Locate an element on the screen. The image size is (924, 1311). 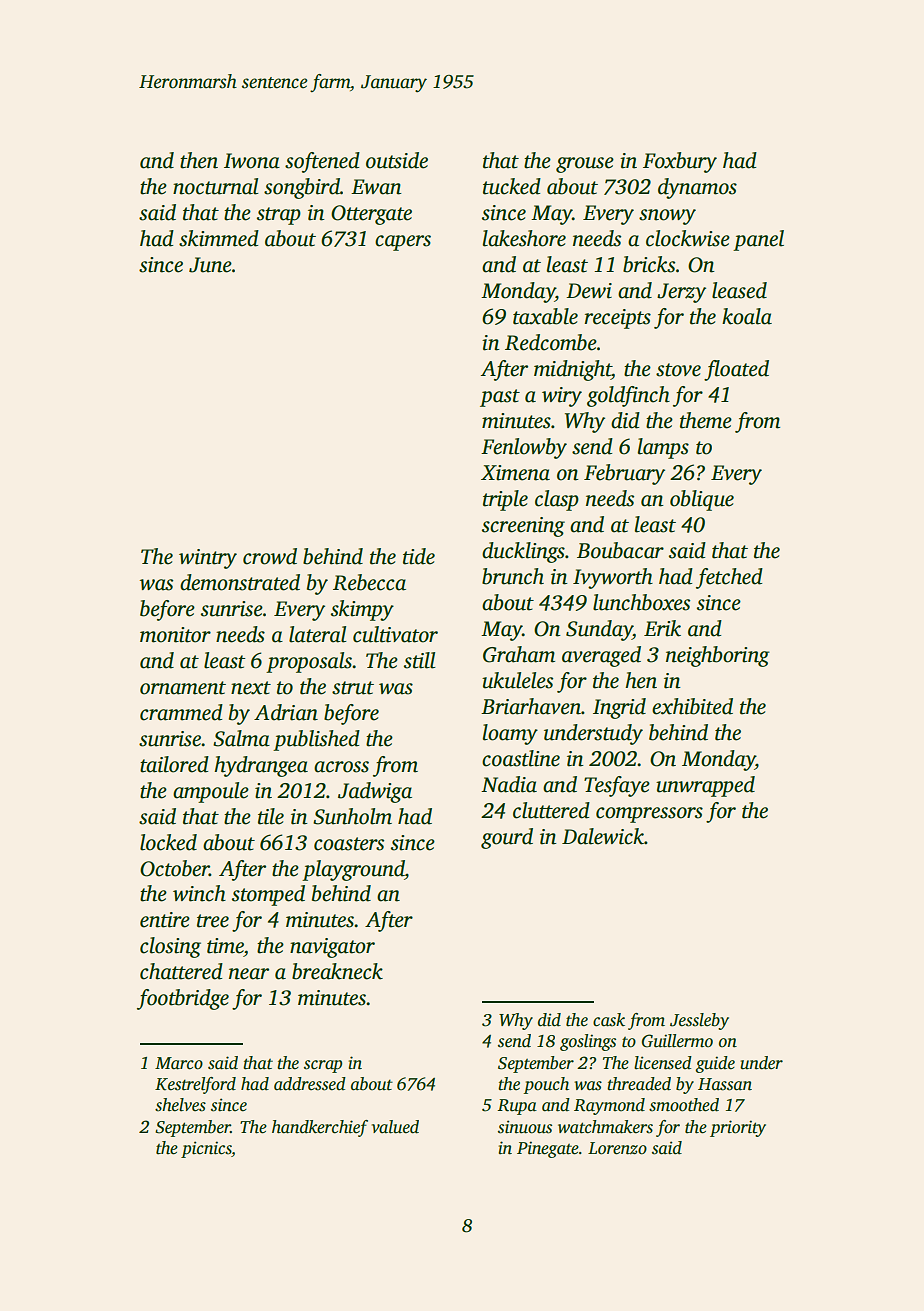
valued is located at coordinates (395, 1127).
